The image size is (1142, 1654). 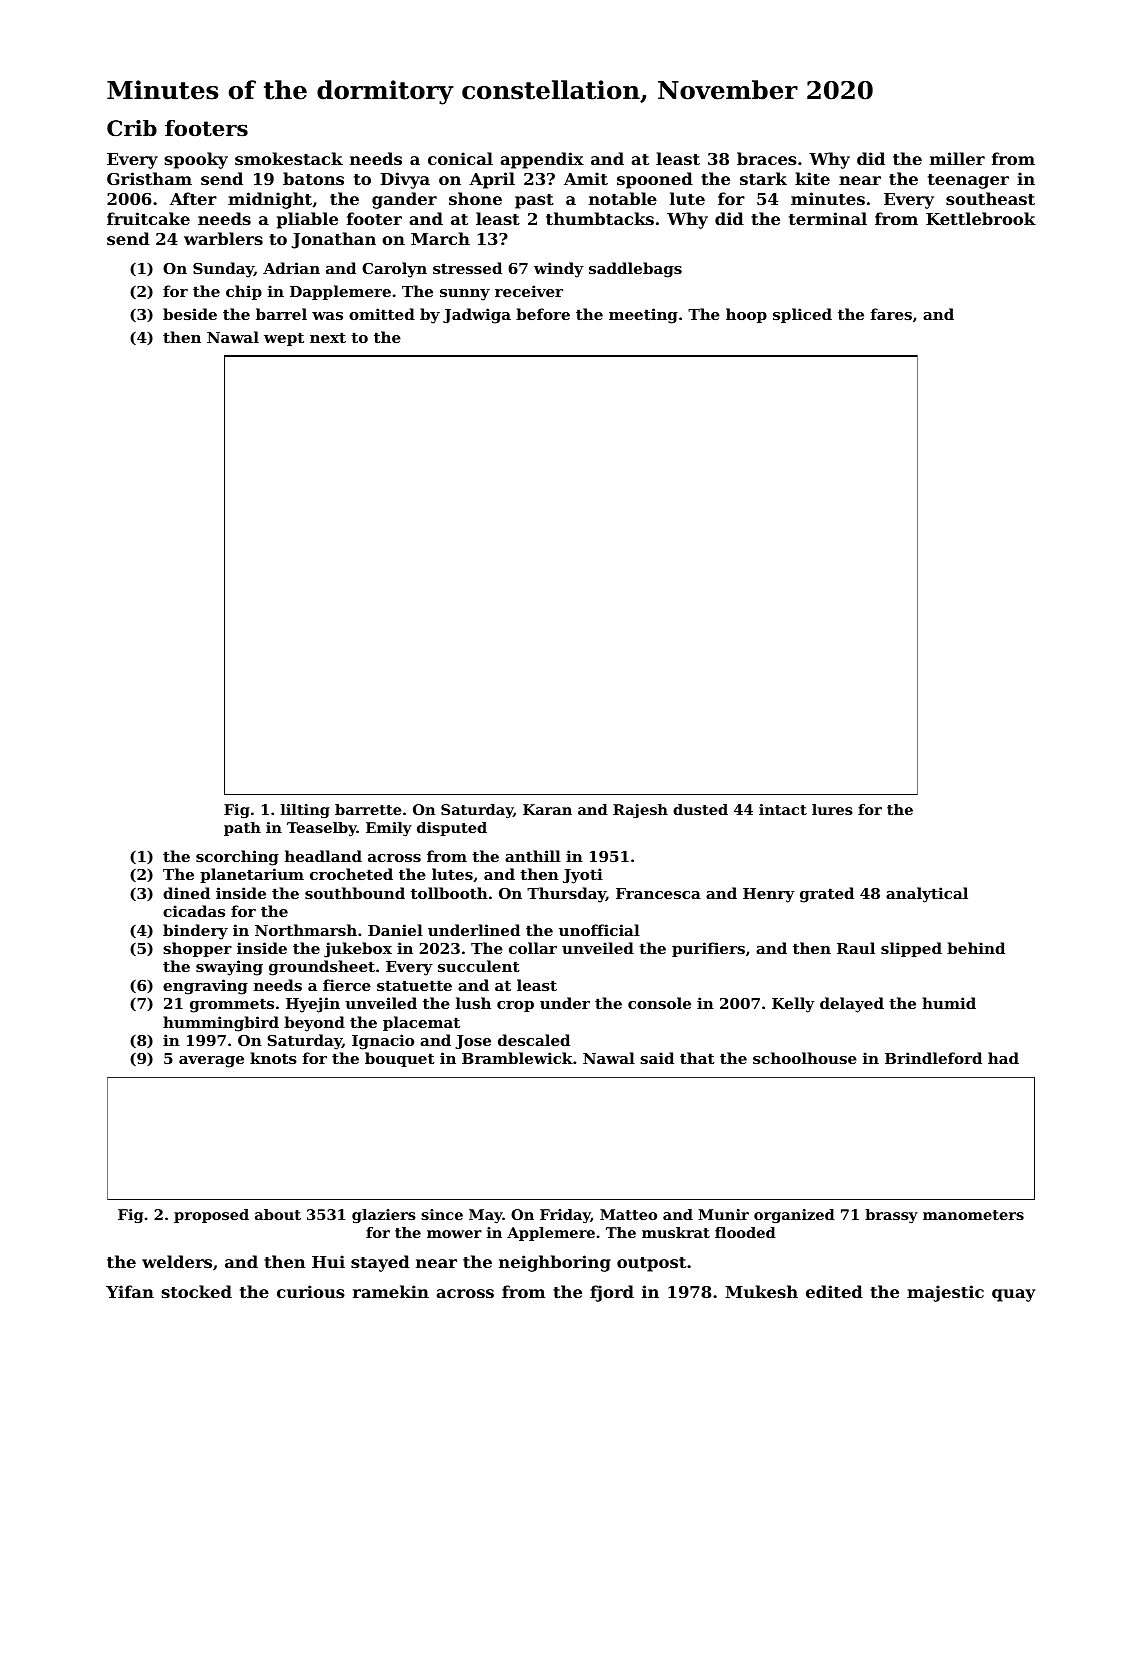 What do you see at coordinates (643, 316) in the page?
I see `meeting` at bounding box center [643, 316].
